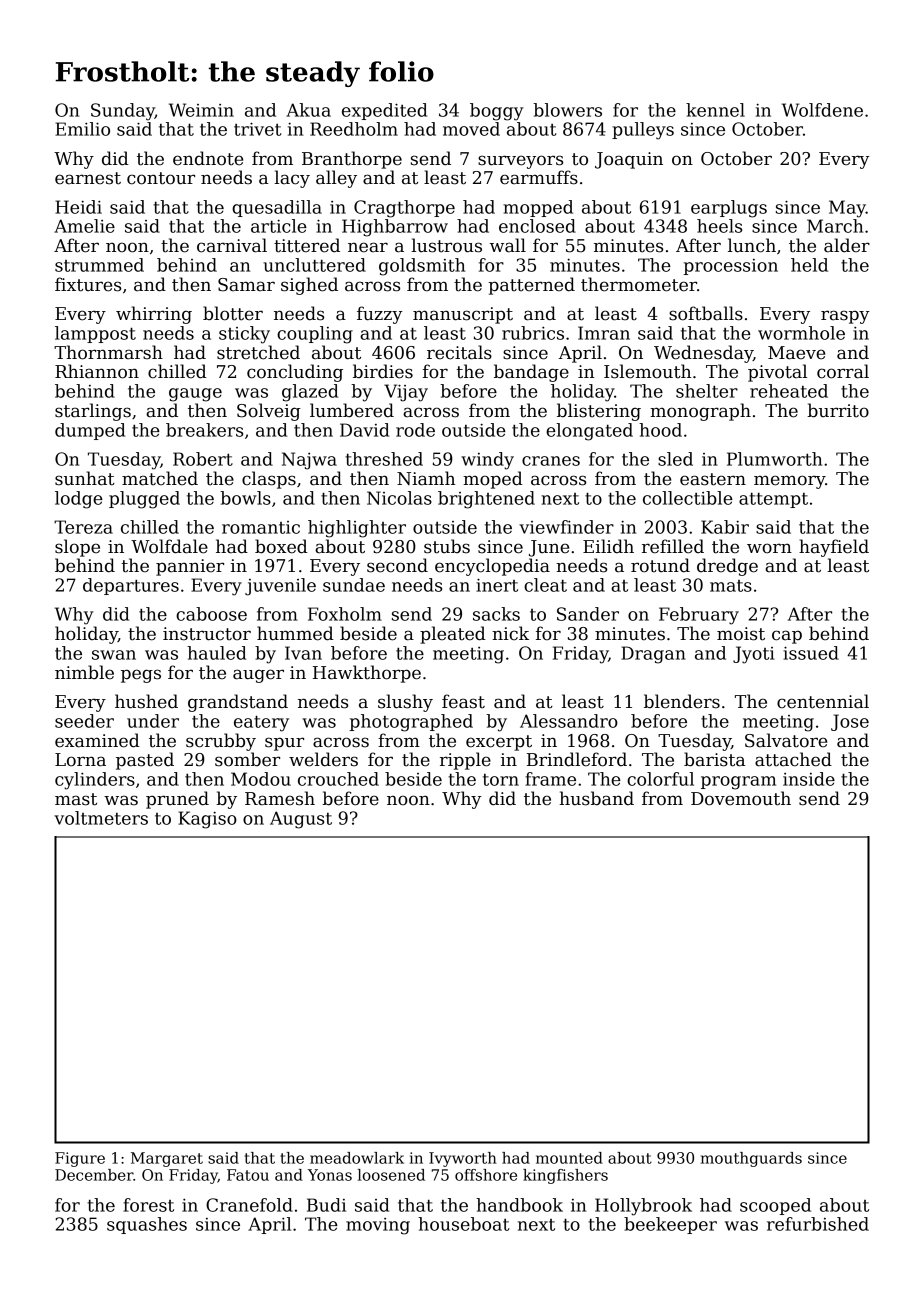  What do you see at coordinates (88, 178) in the image?
I see `earnest` at bounding box center [88, 178].
